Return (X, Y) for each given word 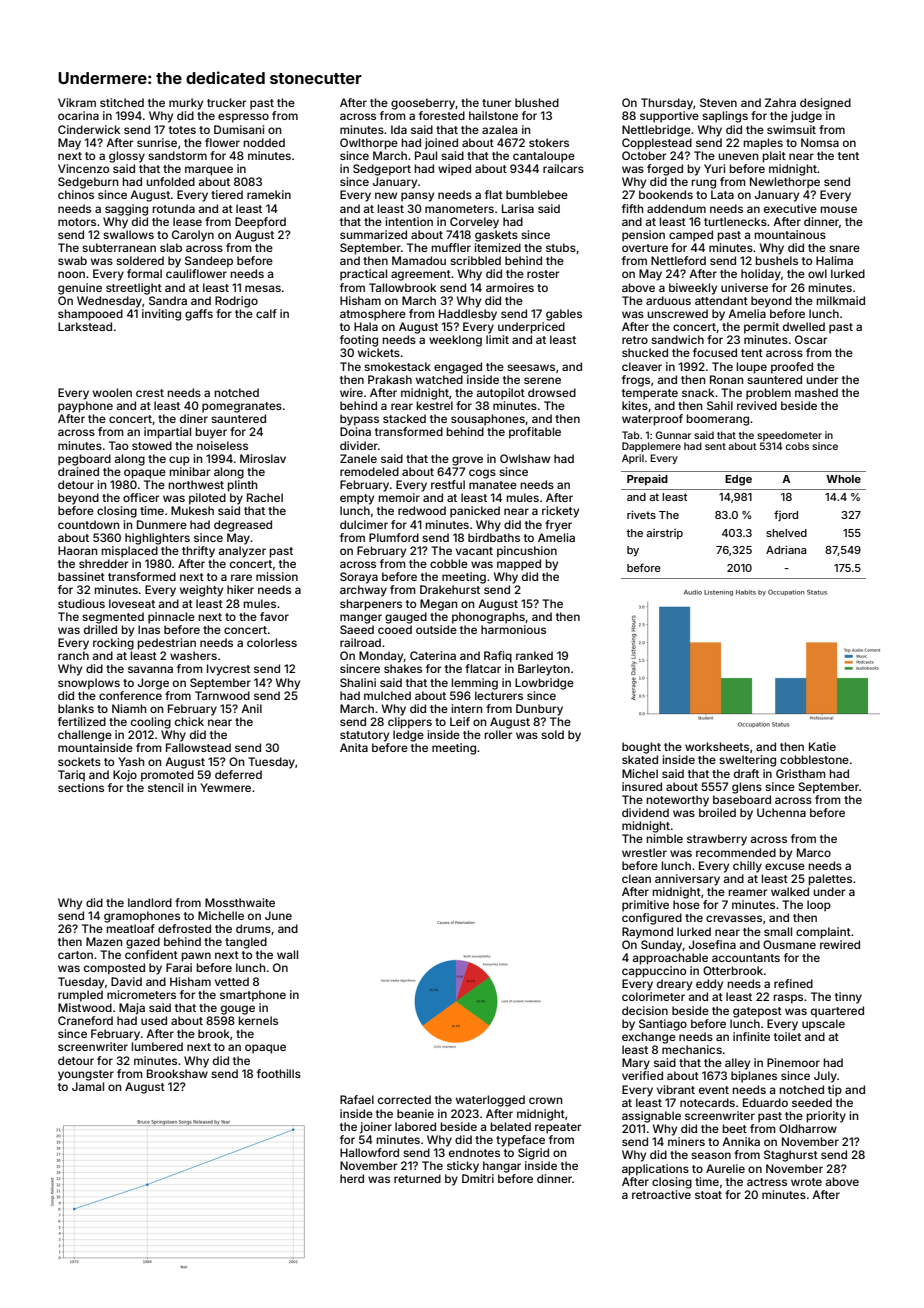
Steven (718, 102)
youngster (86, 1075)
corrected (404, 1099)
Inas (149, 629)
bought (641, 748)
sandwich (677, 339)
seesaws (531, 367)
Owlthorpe (369, 144)
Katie (822, 746)
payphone (85, 407)
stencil (165, 787)
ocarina (78, 115)
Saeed (357, 629)
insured (642, 786)
